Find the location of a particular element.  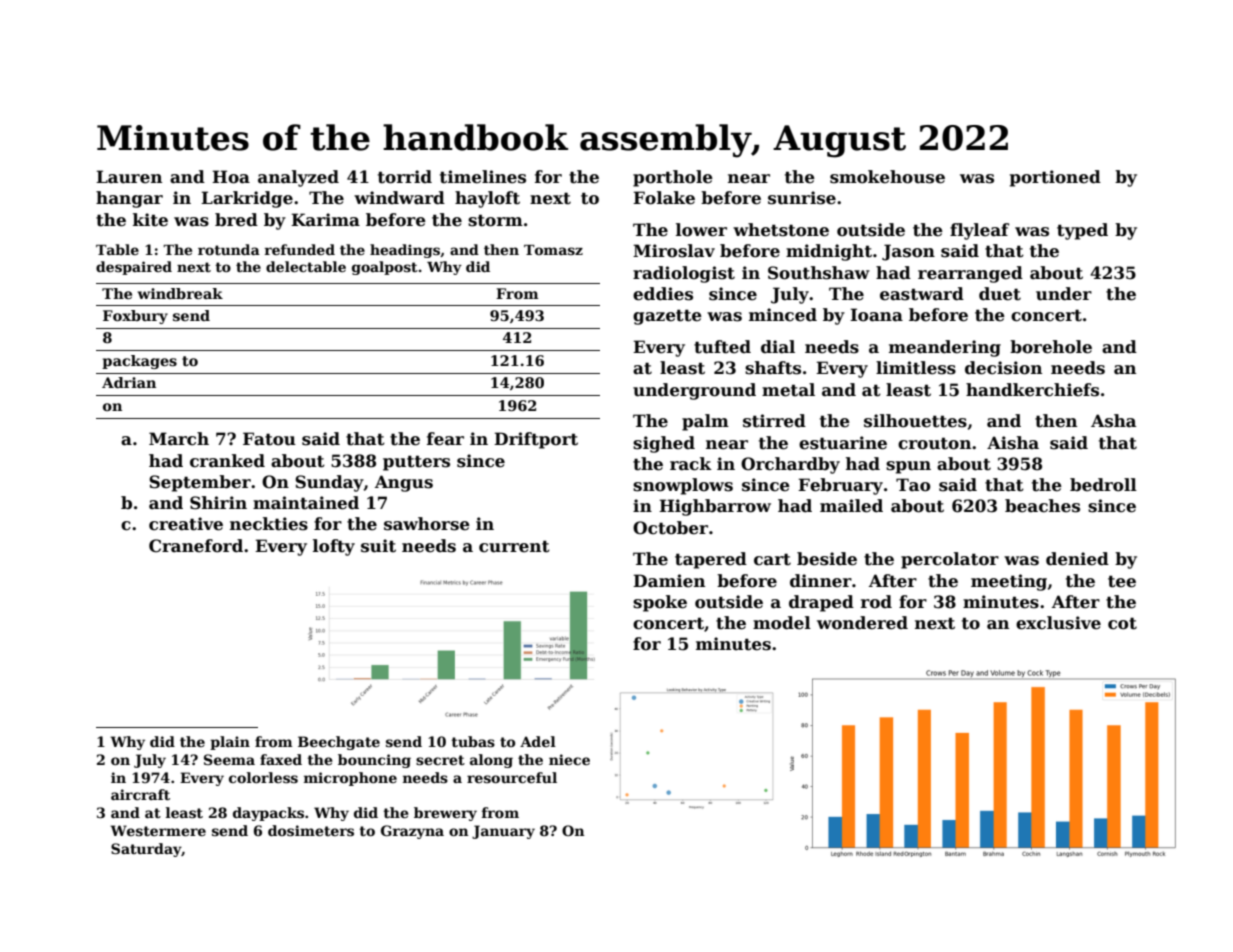

Westermere is located at coordinates (158, 830).
